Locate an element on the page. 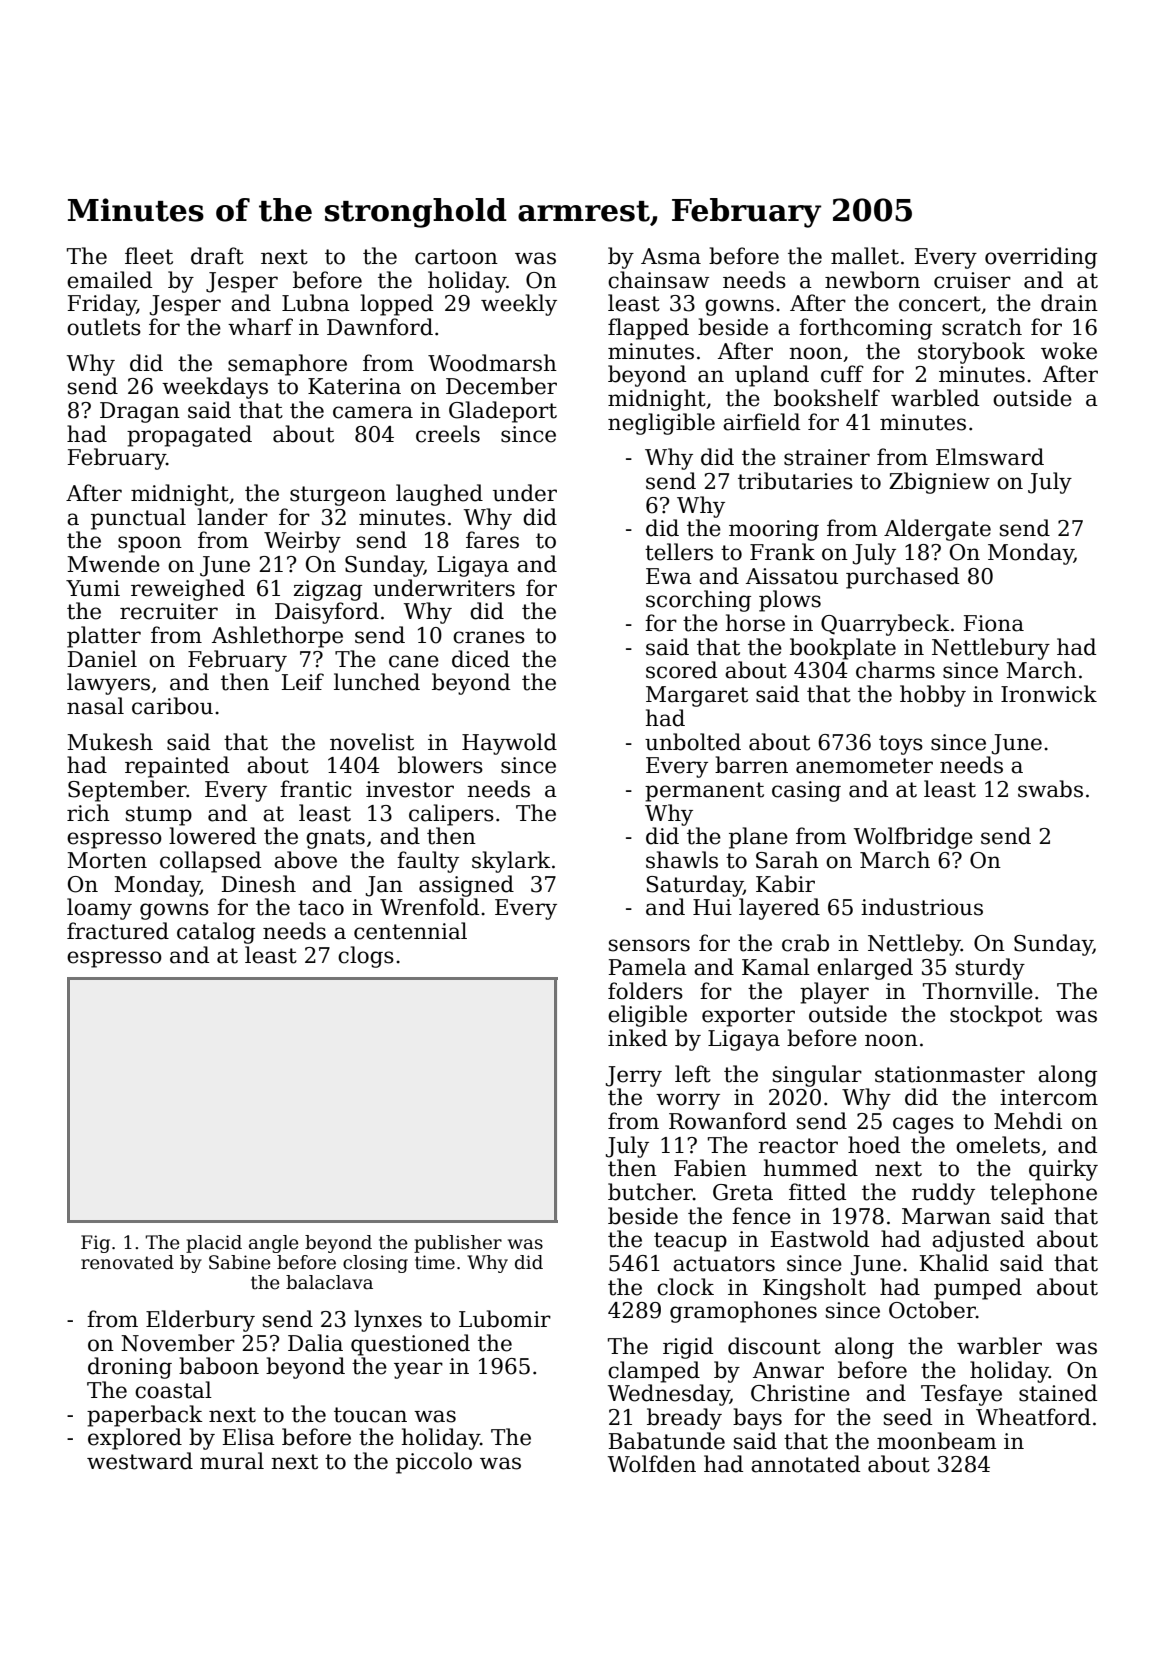 This page has width=1165, height=1654. centennial is located at coordinates (410, 931).
